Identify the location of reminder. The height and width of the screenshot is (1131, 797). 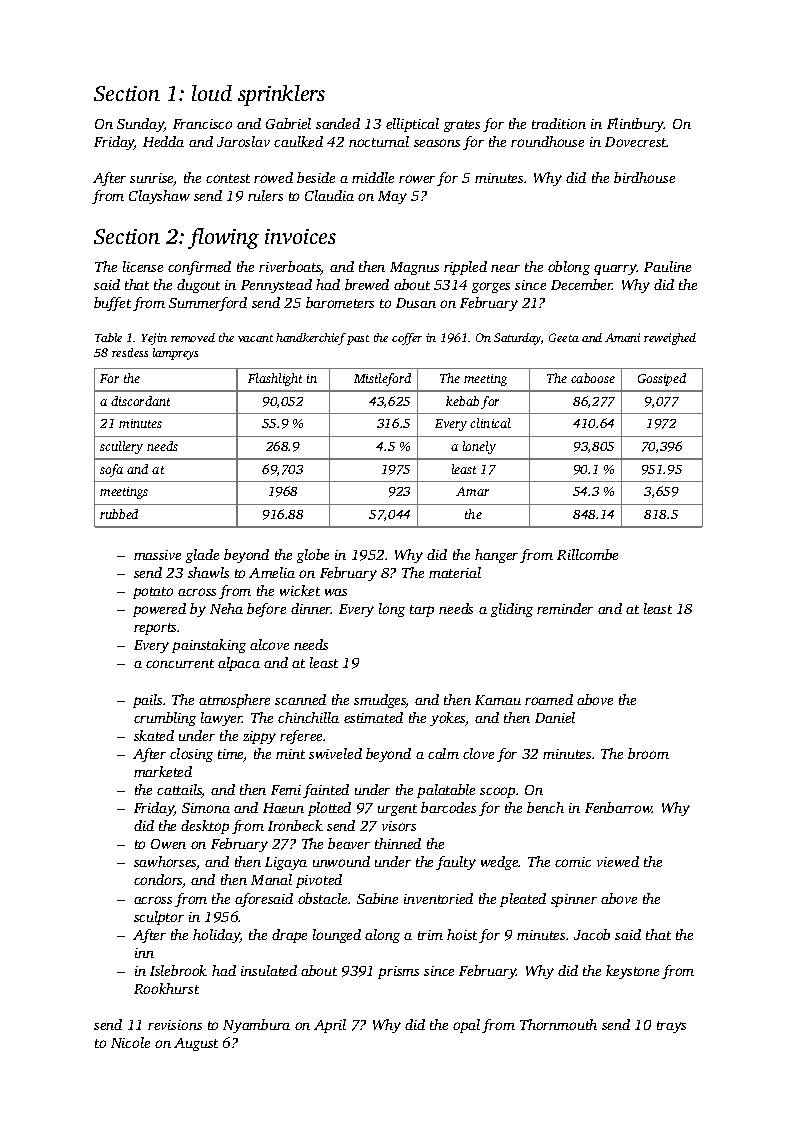
(565, 608).
